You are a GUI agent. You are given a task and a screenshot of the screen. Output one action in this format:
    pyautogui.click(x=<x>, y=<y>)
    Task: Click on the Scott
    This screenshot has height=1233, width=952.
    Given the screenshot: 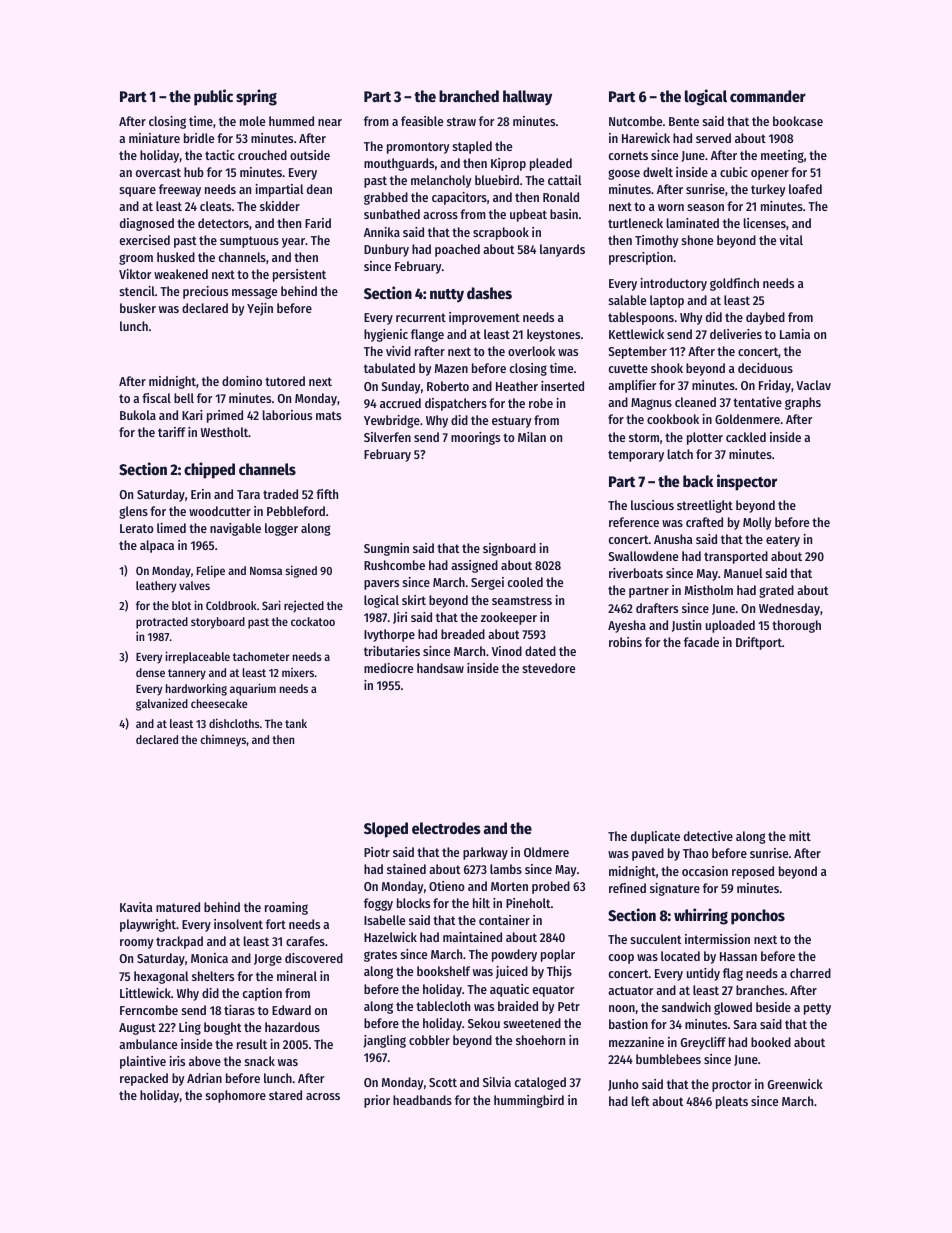 What is the action you would take?
    pyautogui.click(x=443, y=1082)
